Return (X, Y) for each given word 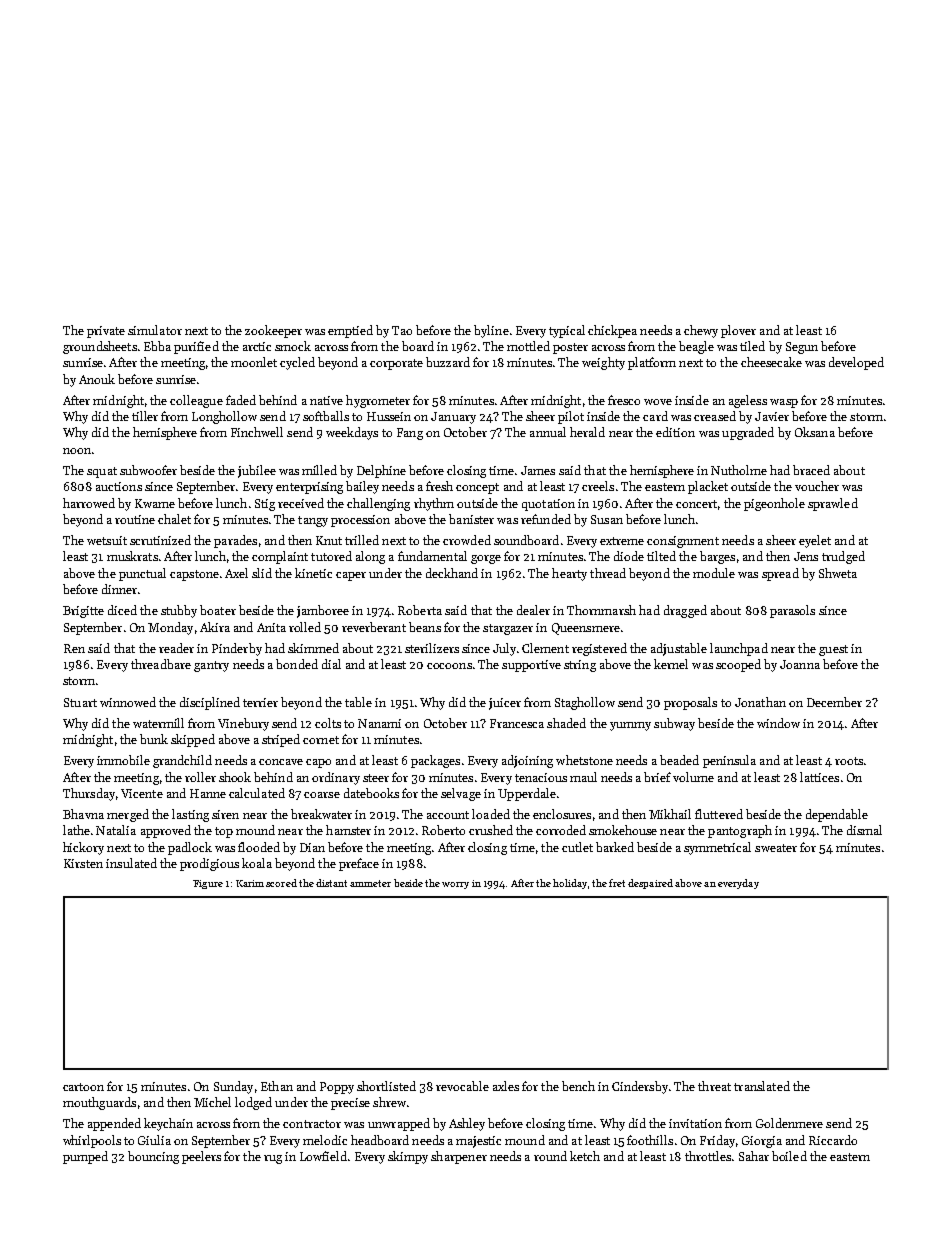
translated (762, 1086)
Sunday (233, 1087)
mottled (528, 346)
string (580, 666)
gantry (211, 666)
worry (455, 885)
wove (658, 402)
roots (849, 761)
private (106, 332)
